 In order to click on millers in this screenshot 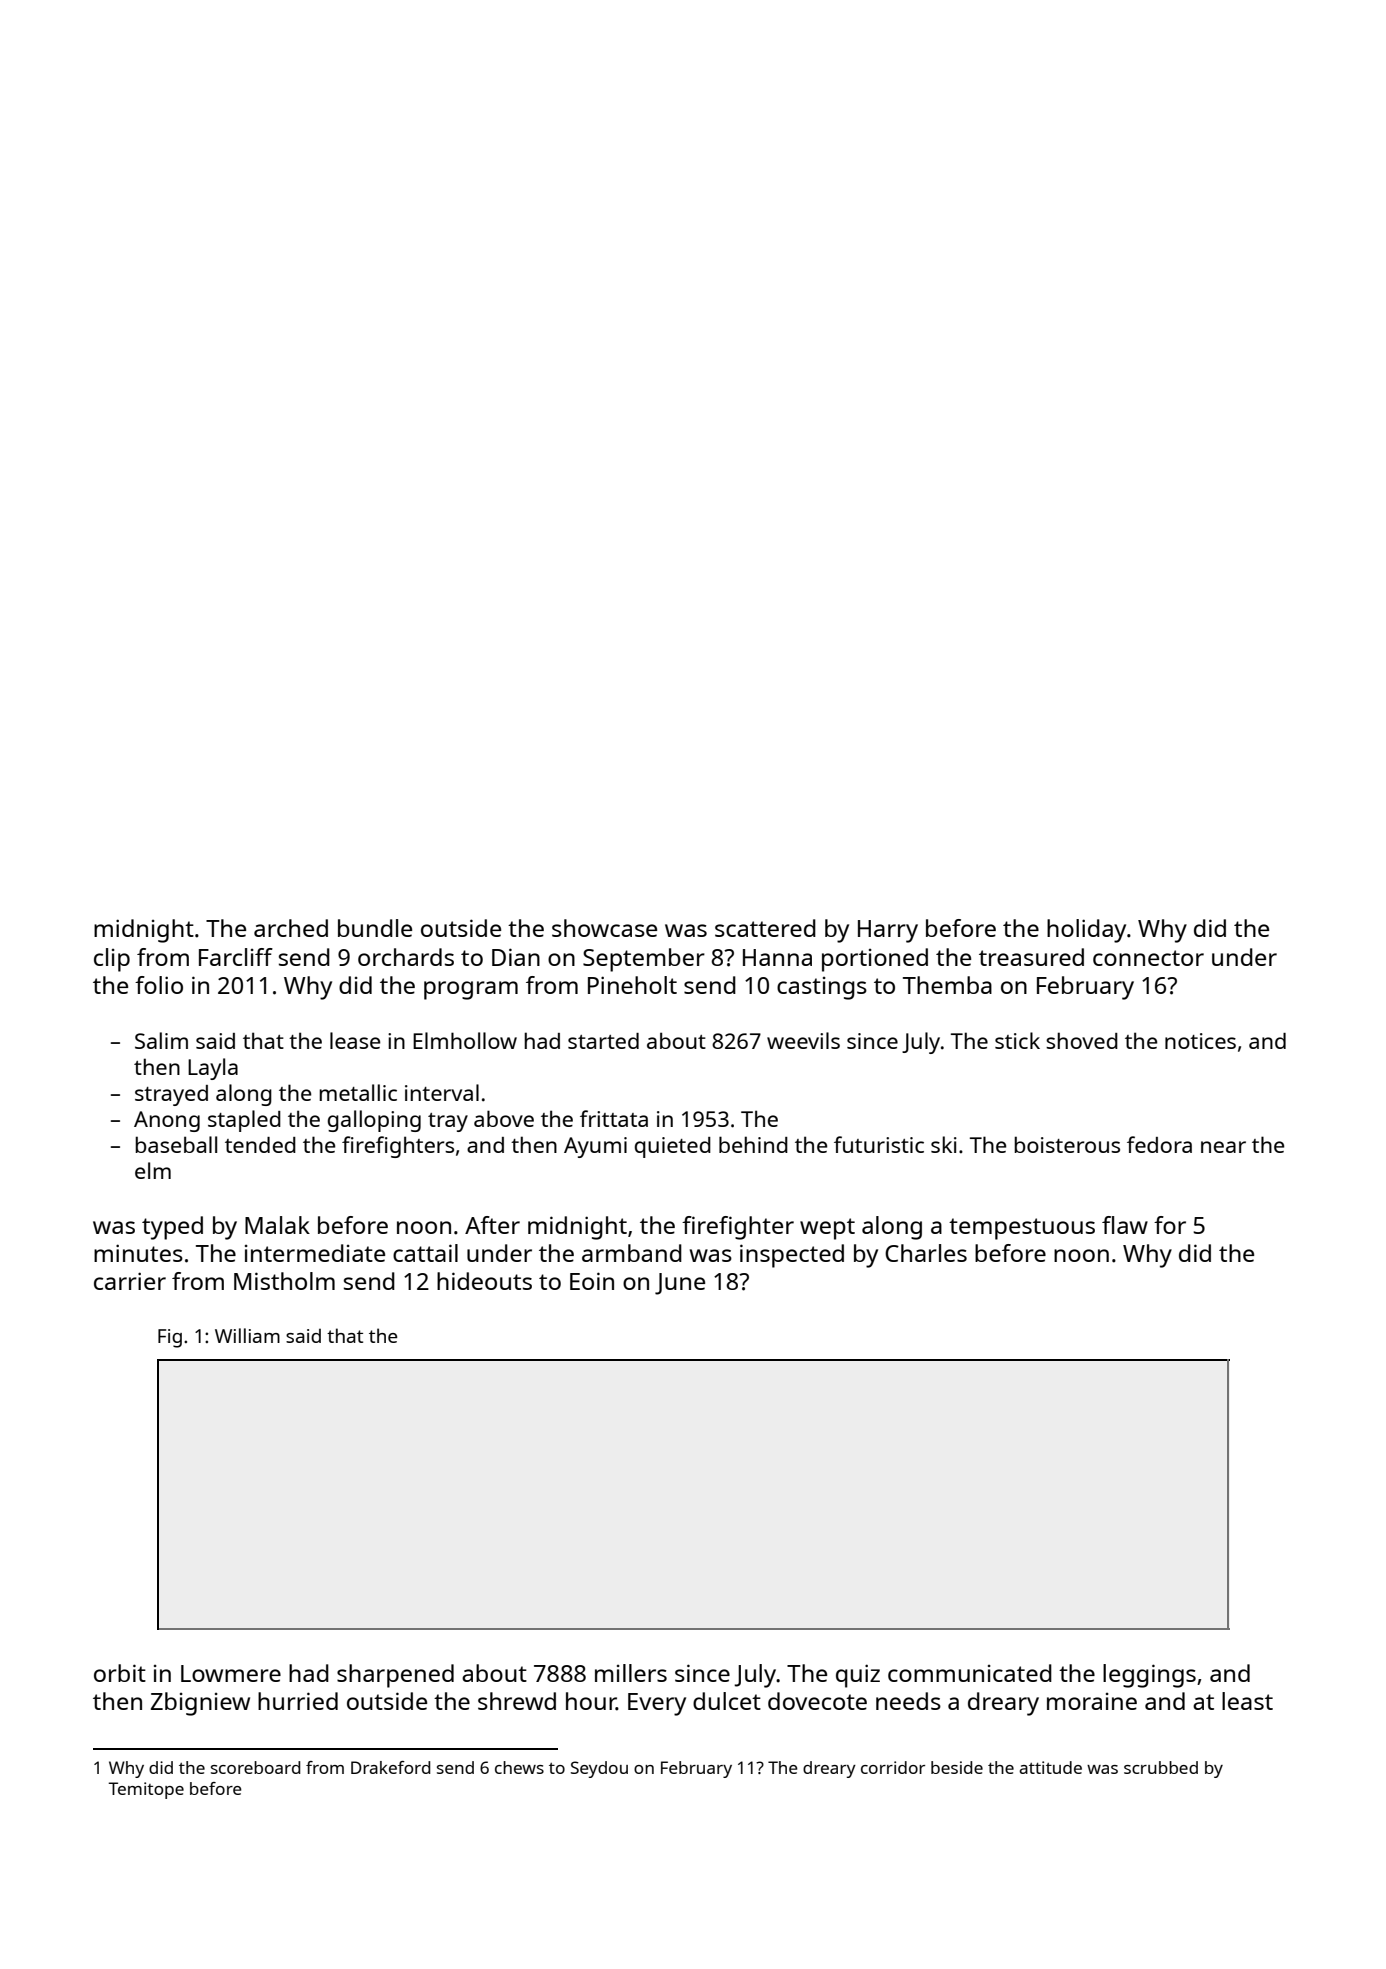, I will do `click(631, 1673)`.
